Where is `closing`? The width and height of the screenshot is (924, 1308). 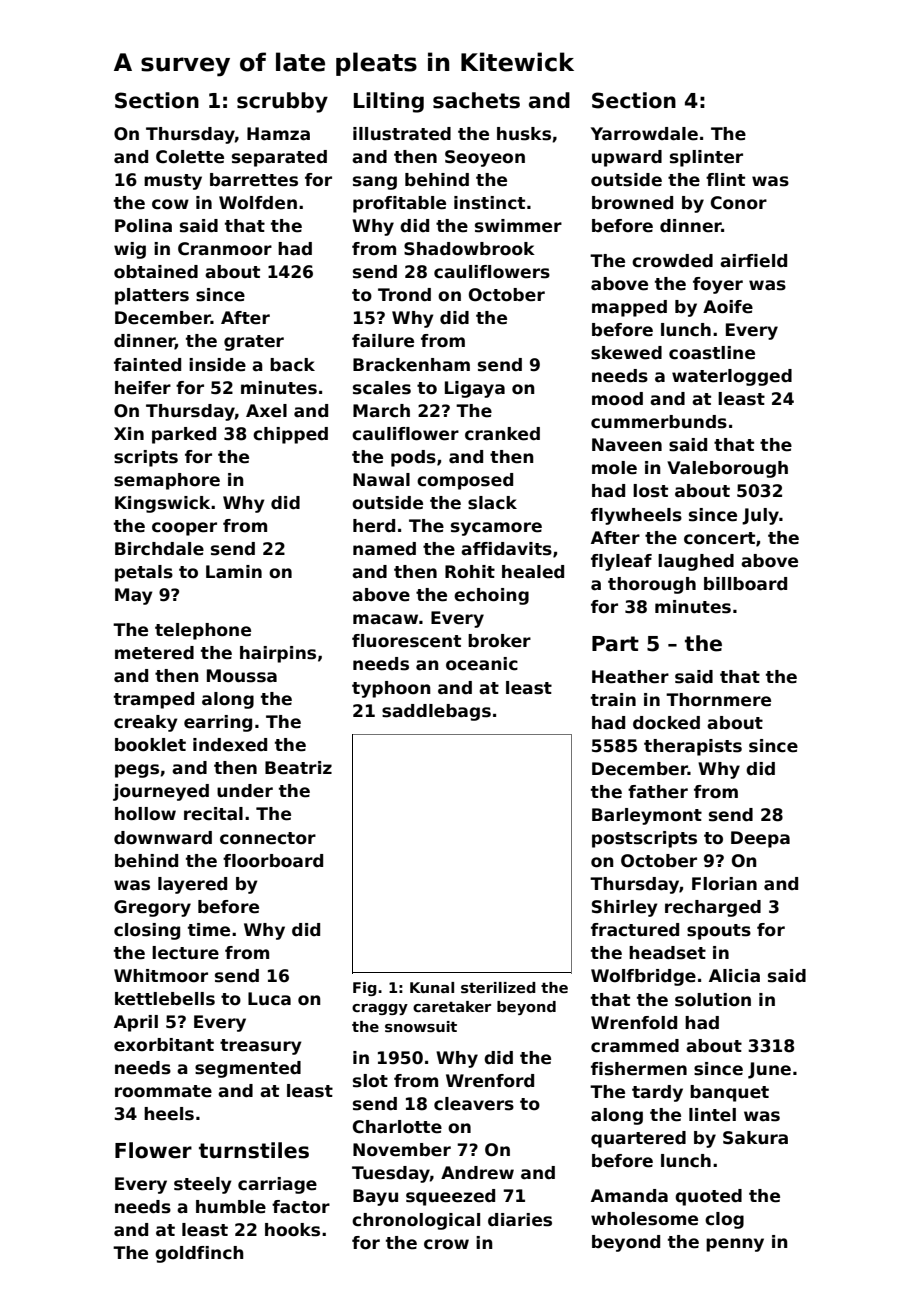
closing is located at coordinates (147, 931).
